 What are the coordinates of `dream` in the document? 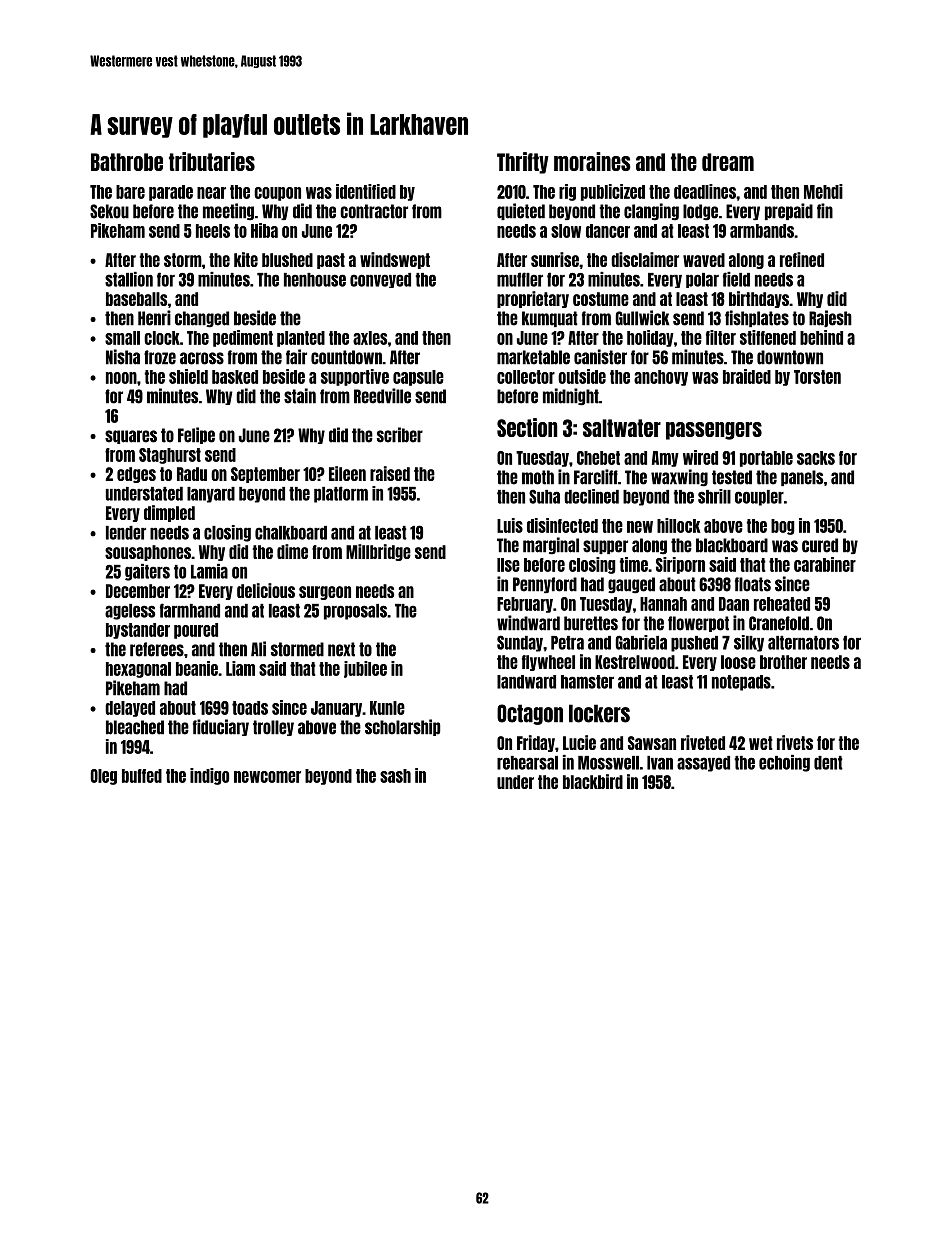 It's located at (728, 162).
